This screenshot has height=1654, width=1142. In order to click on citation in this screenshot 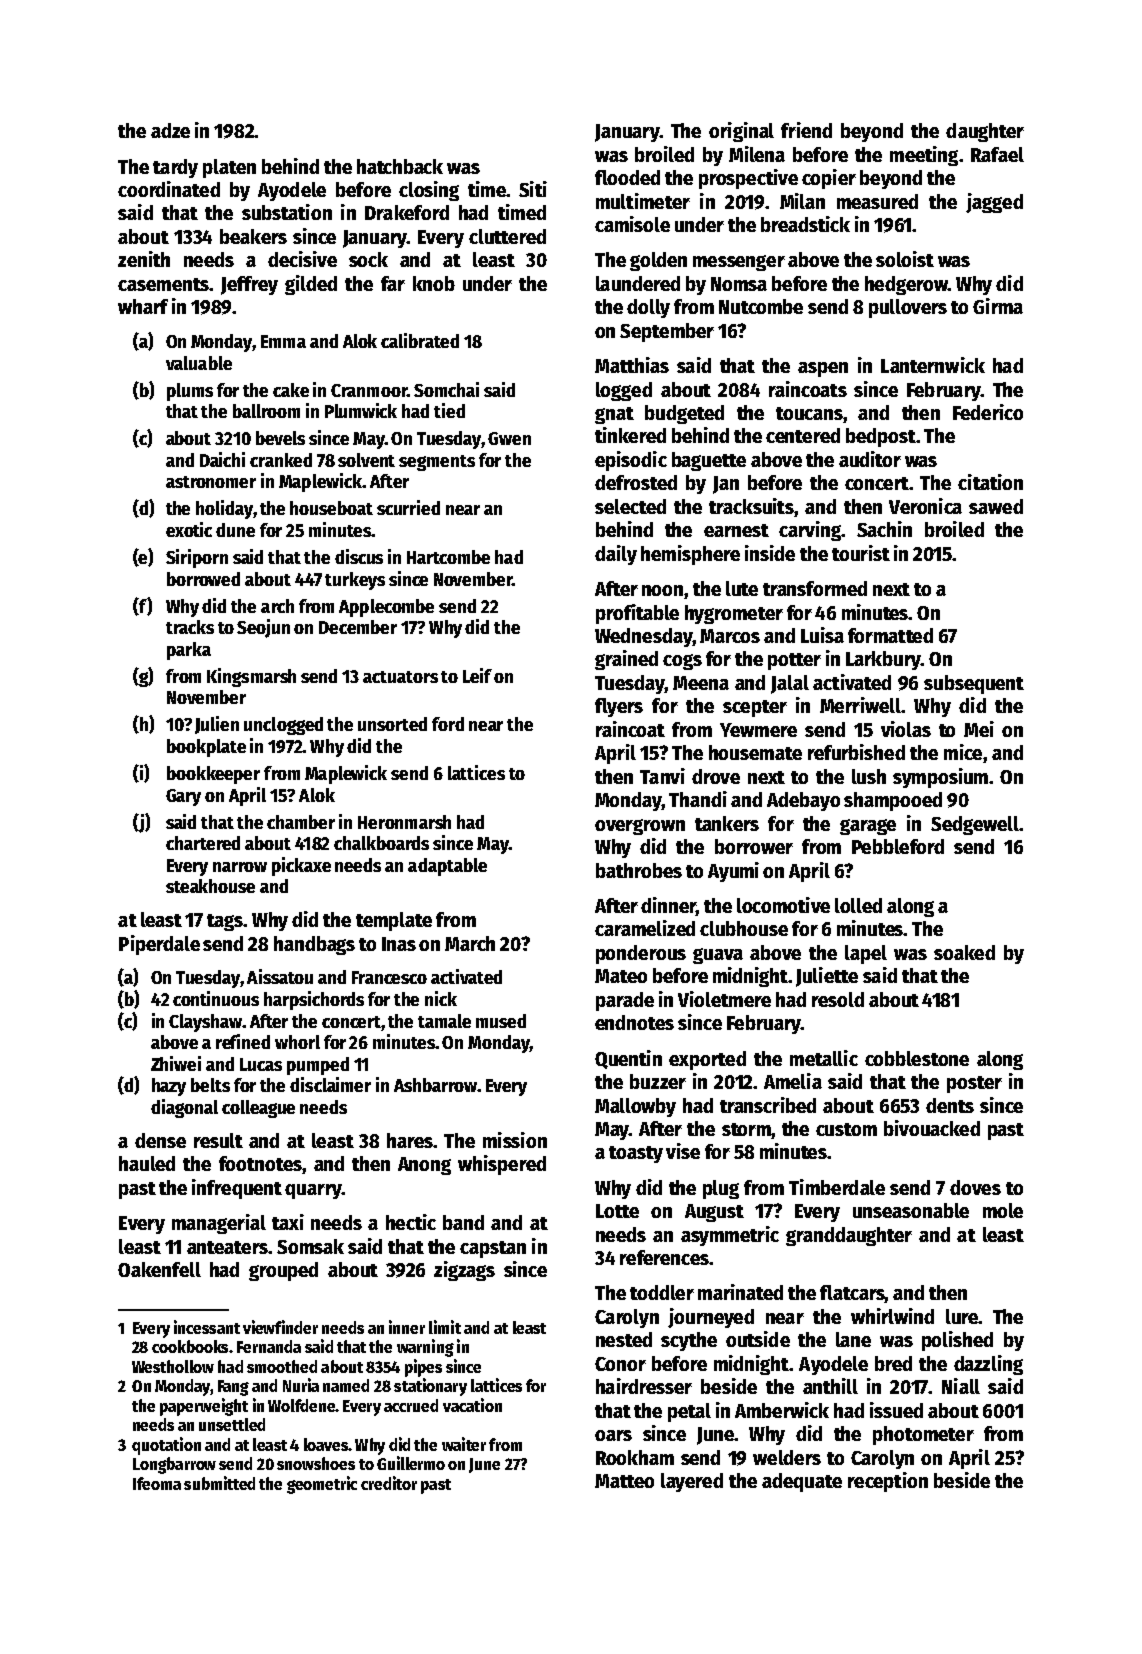, I will do `click(990, 482)`.
